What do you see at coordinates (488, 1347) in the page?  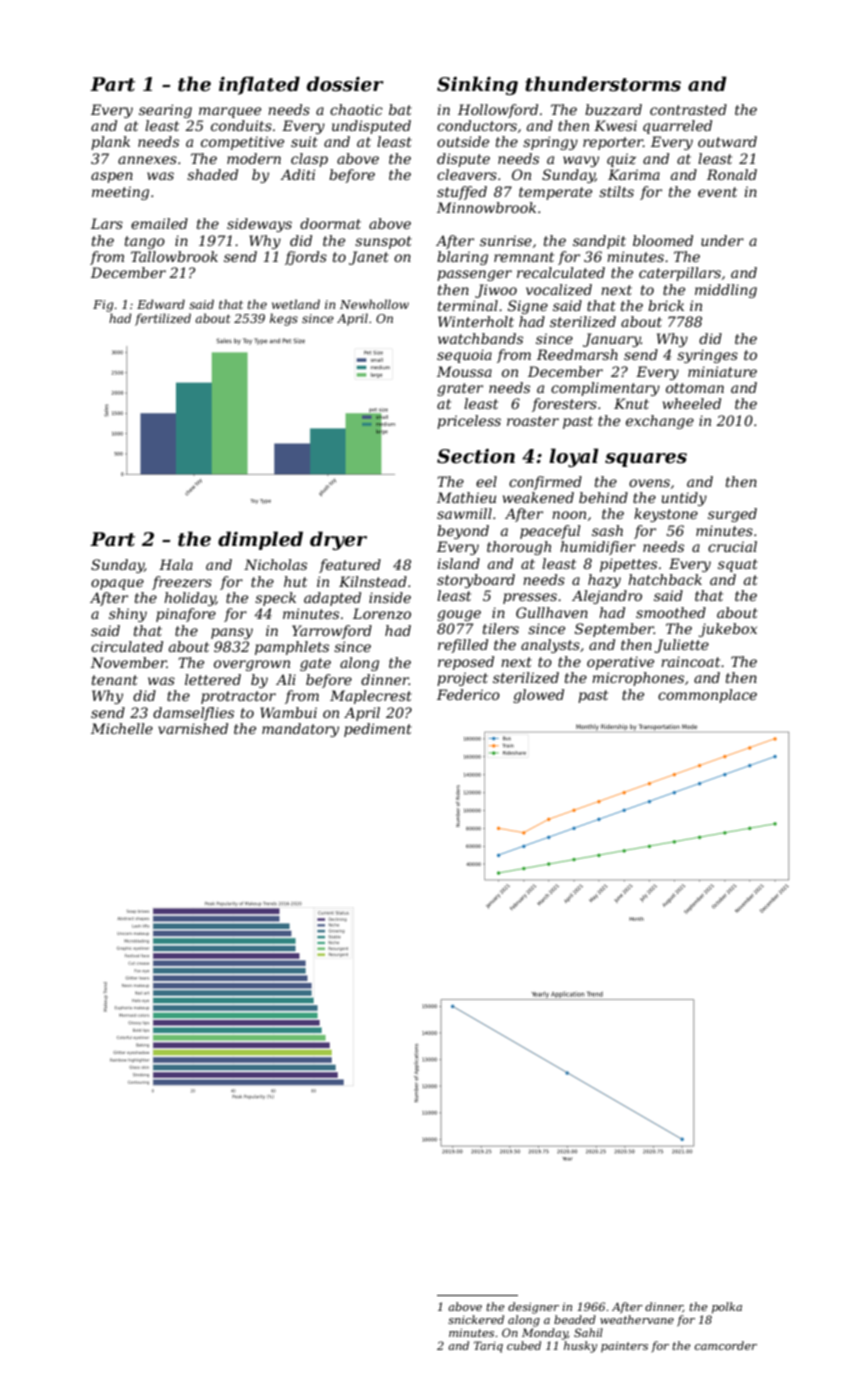 I see `Tariq` at bounding box center [488, 1347].
